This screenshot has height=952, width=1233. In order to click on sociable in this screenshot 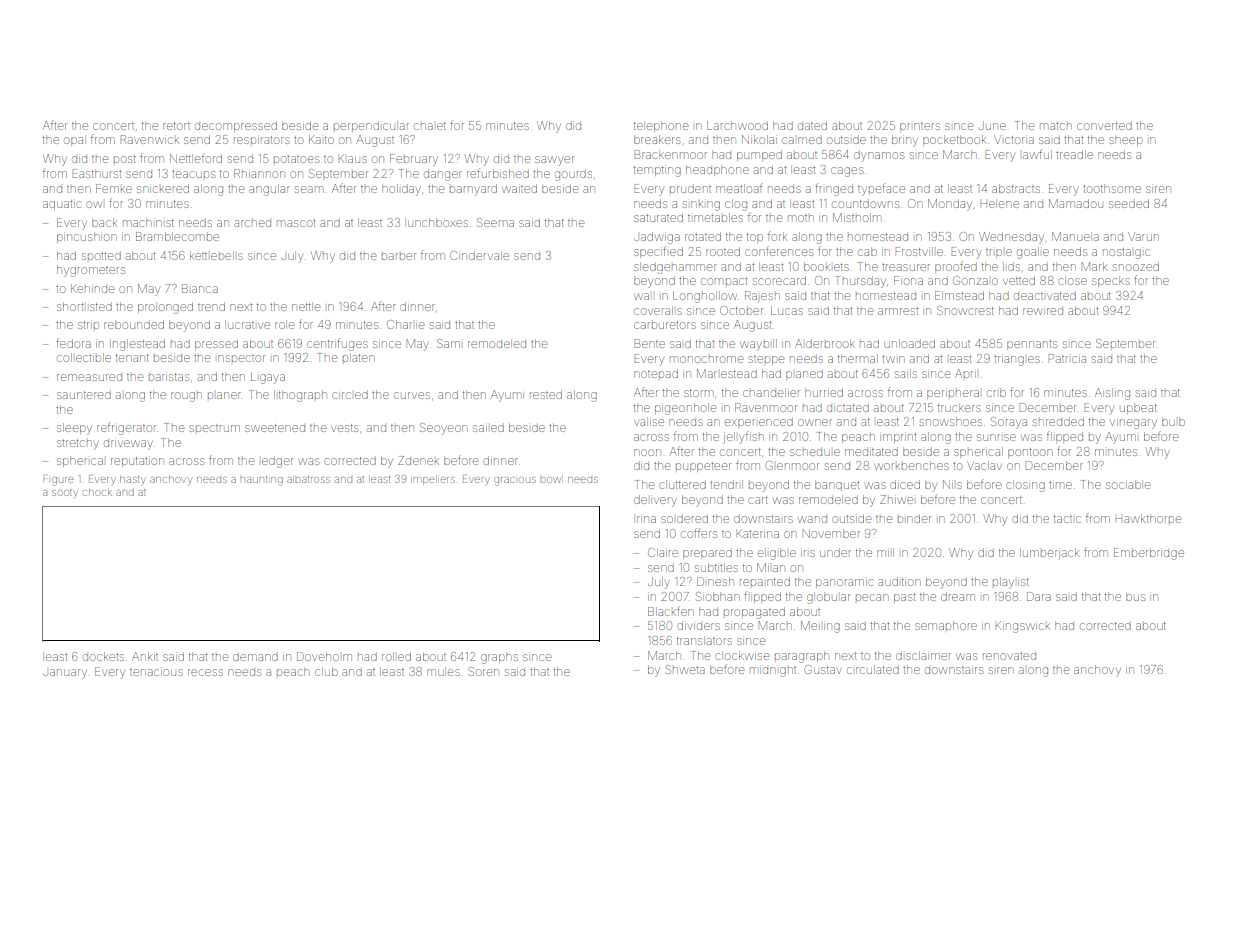, I will do `click(1128, 484)`.
